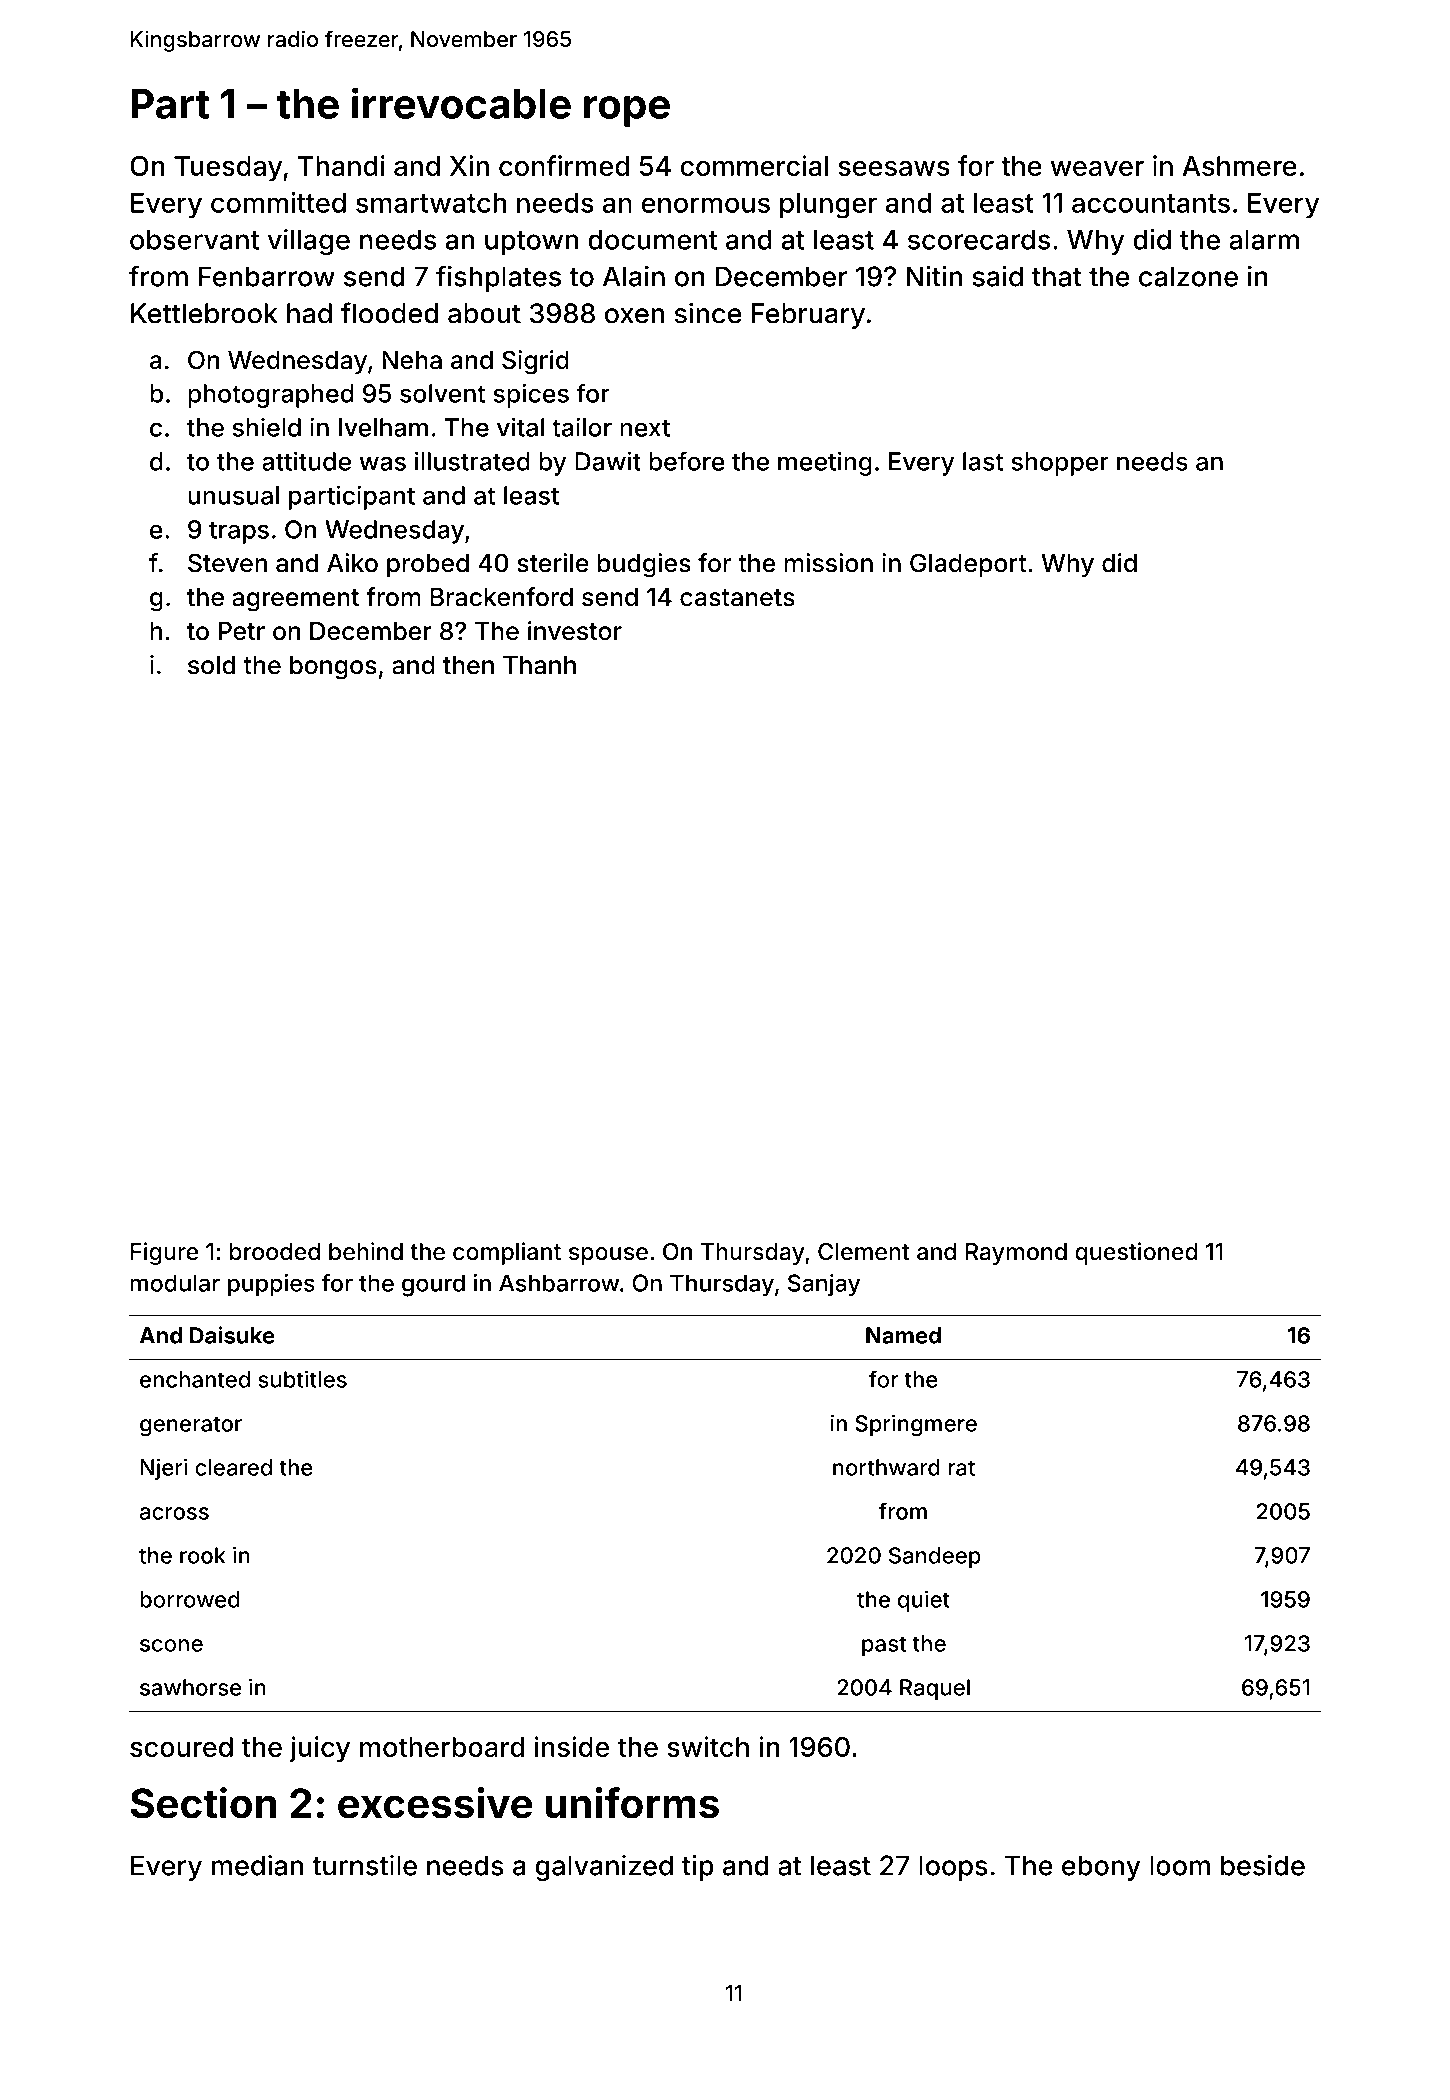 This document has width=1450, height=2100. What do you see at coordinates (309, 313) in the document?
I see `had` at bounding box center [309, 313].
